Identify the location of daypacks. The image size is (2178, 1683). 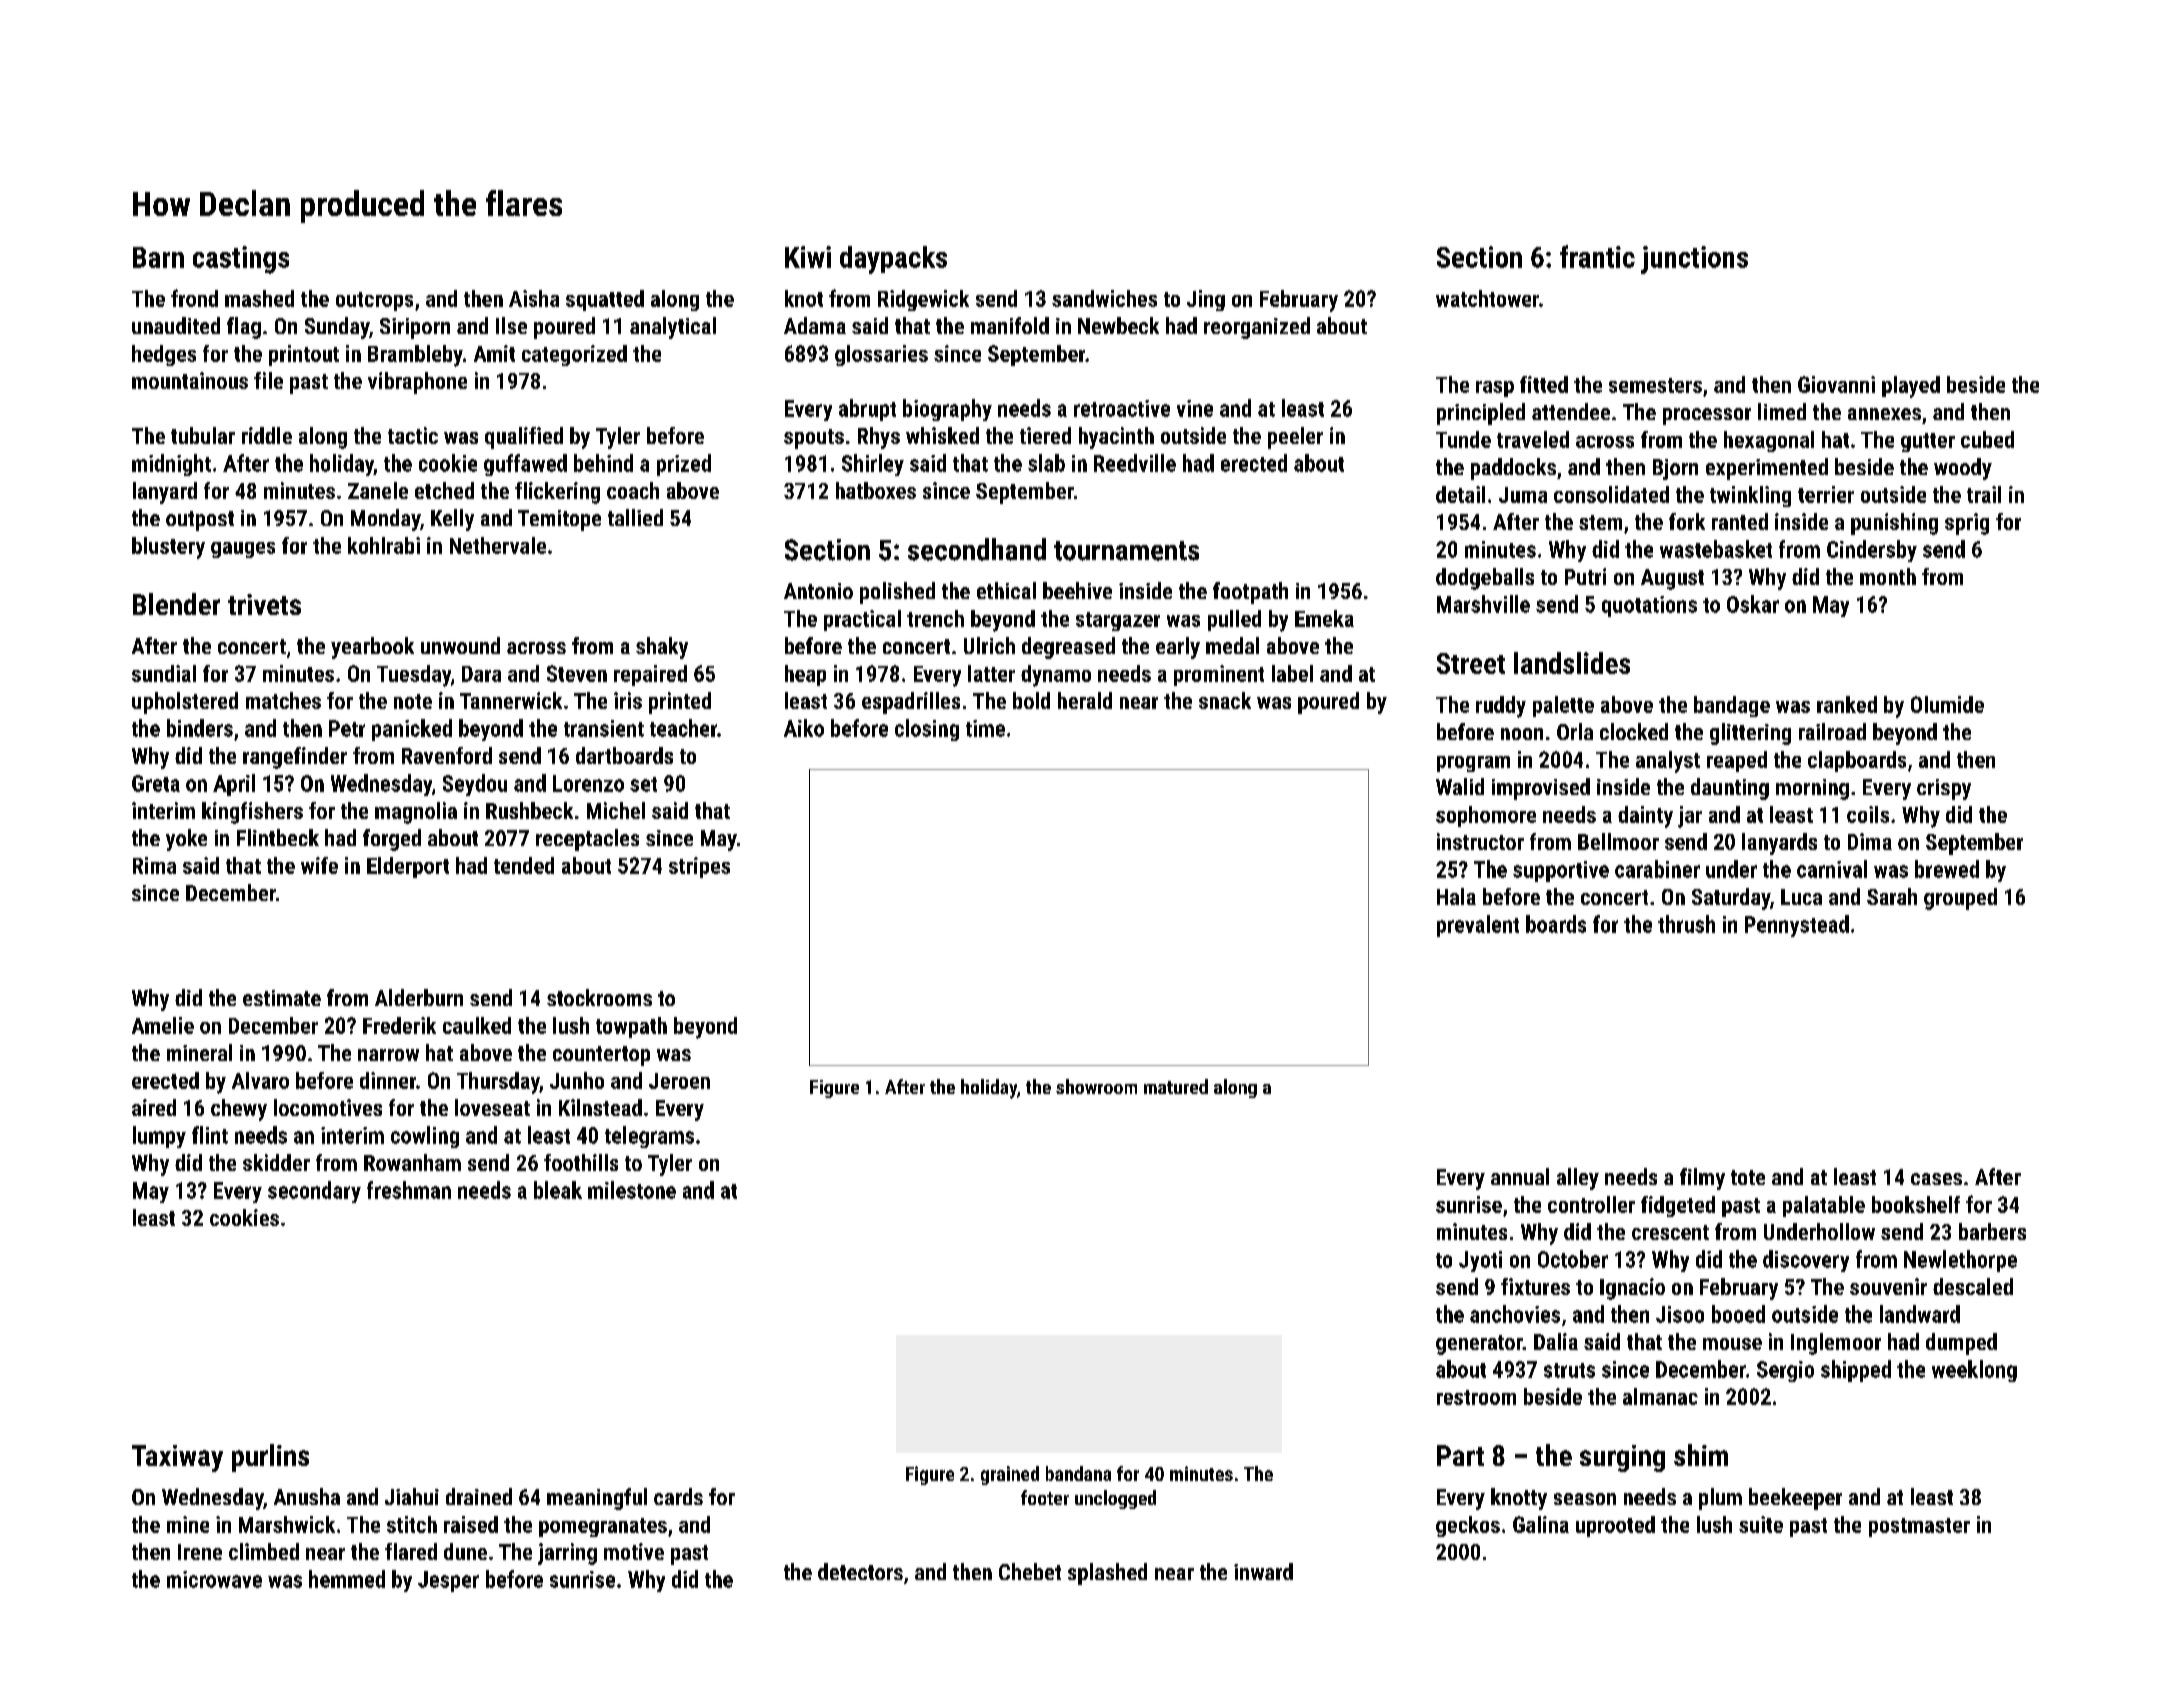
(893, 260).
